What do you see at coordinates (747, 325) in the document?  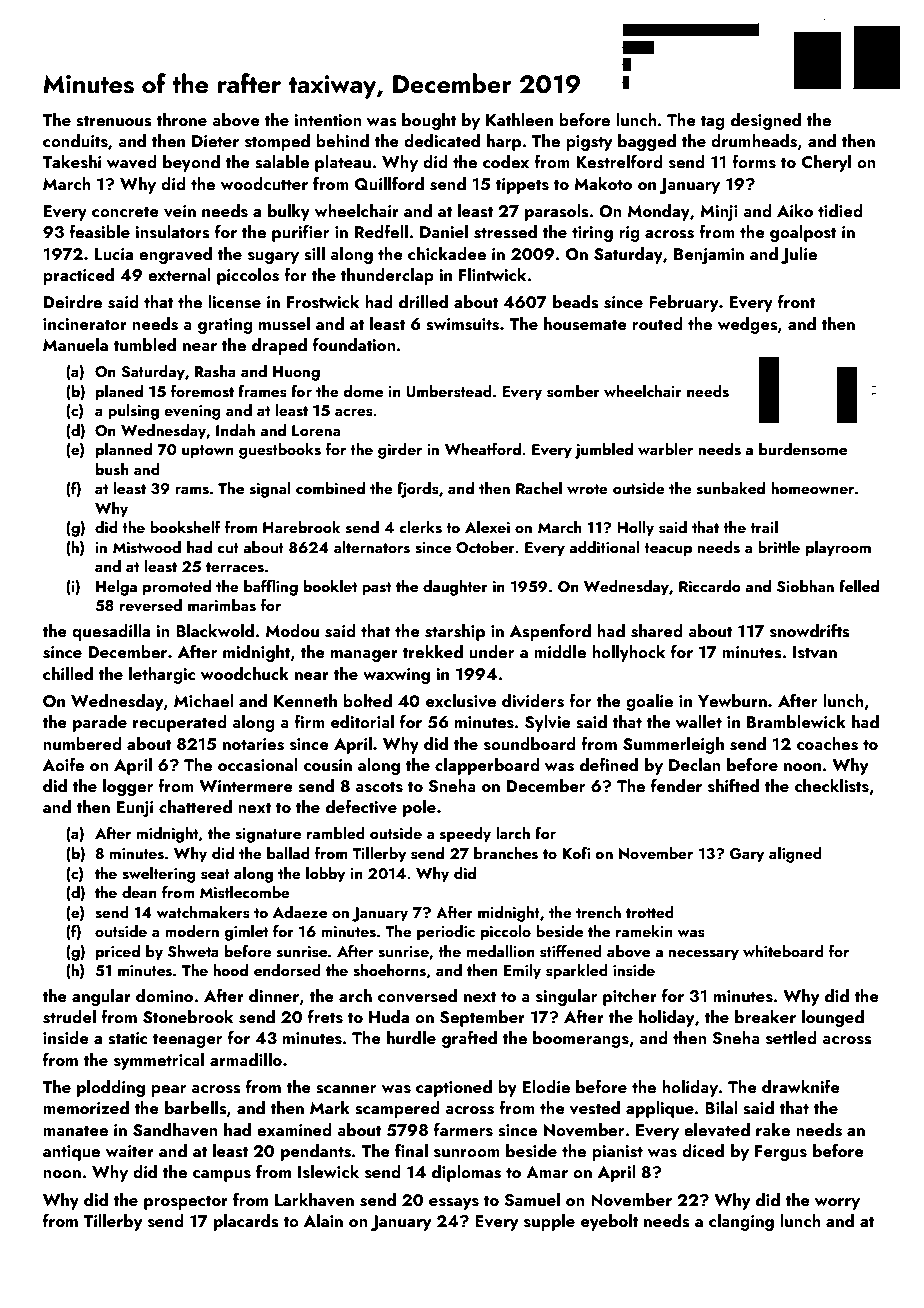 I see `wedges` at bounding box center [747, 325].
